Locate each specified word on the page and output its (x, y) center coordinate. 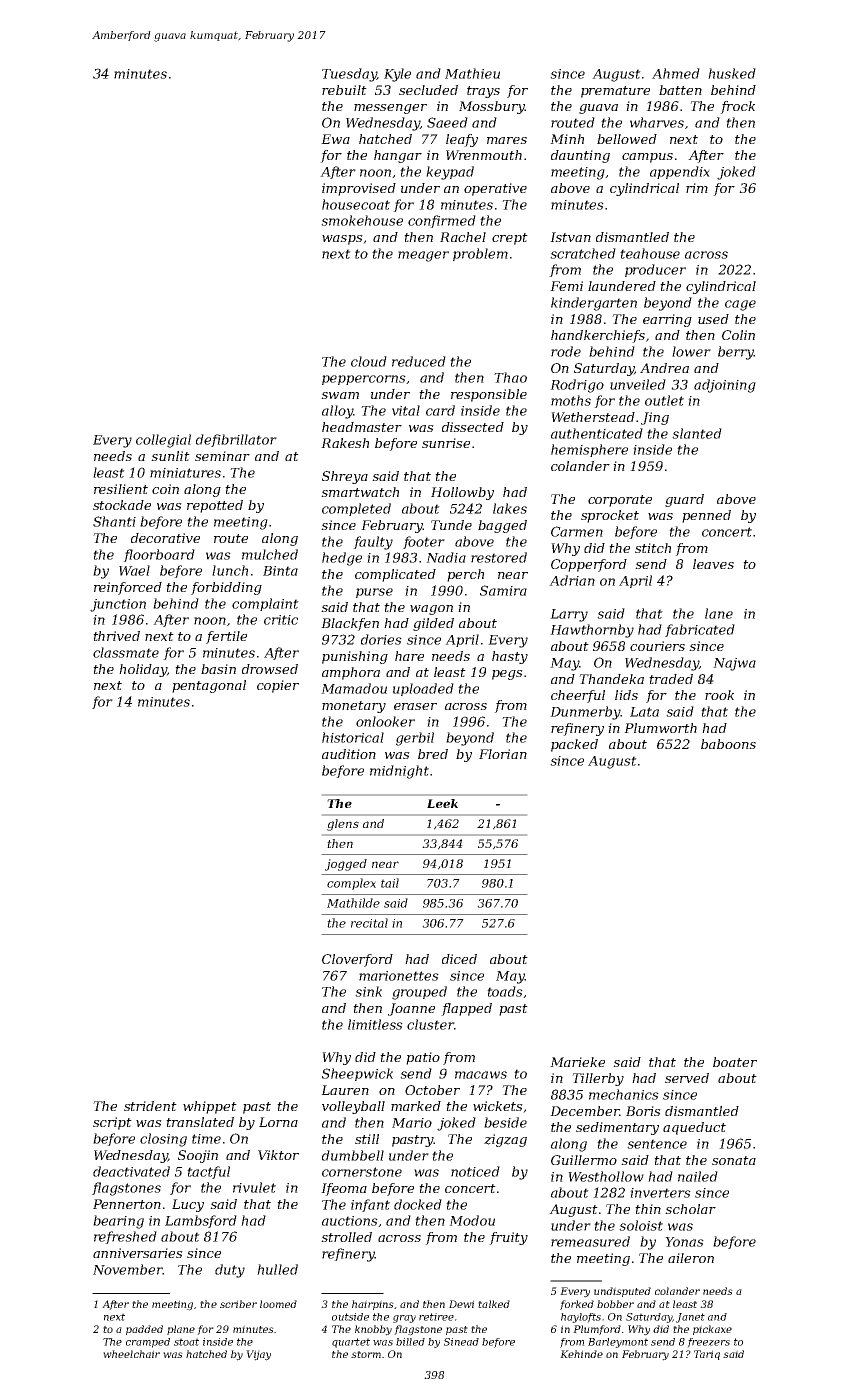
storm (366, 1354)
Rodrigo (577, 386)
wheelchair (131, 1354)
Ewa (335, 139)
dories (381, 639)
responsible (489, 395)
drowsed (270, 669)
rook (719, 695)
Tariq (707, 1355)
